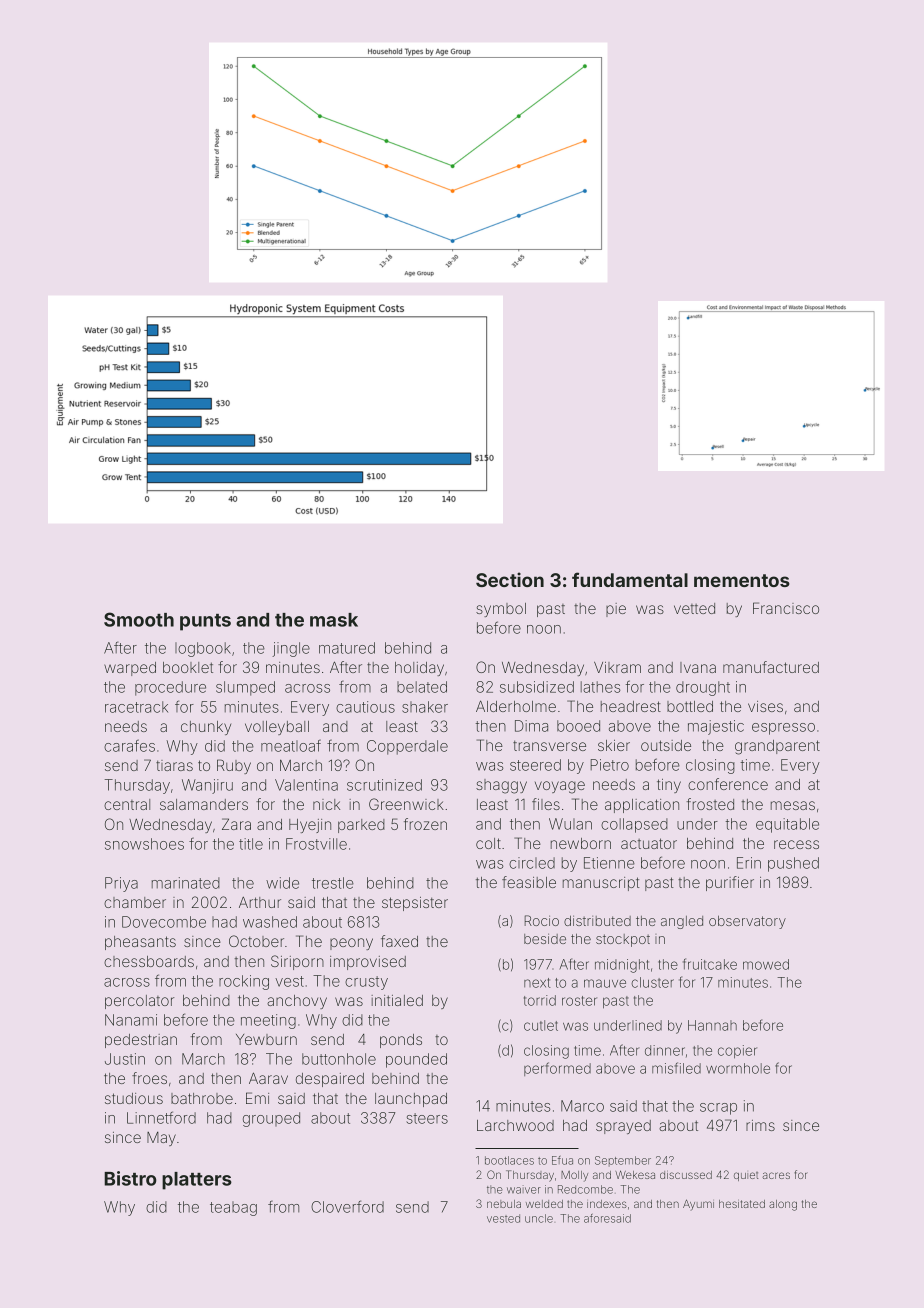  Describe the element at coordinates (406, 804) in the screenshot. I see `Greenwick` at that location.
